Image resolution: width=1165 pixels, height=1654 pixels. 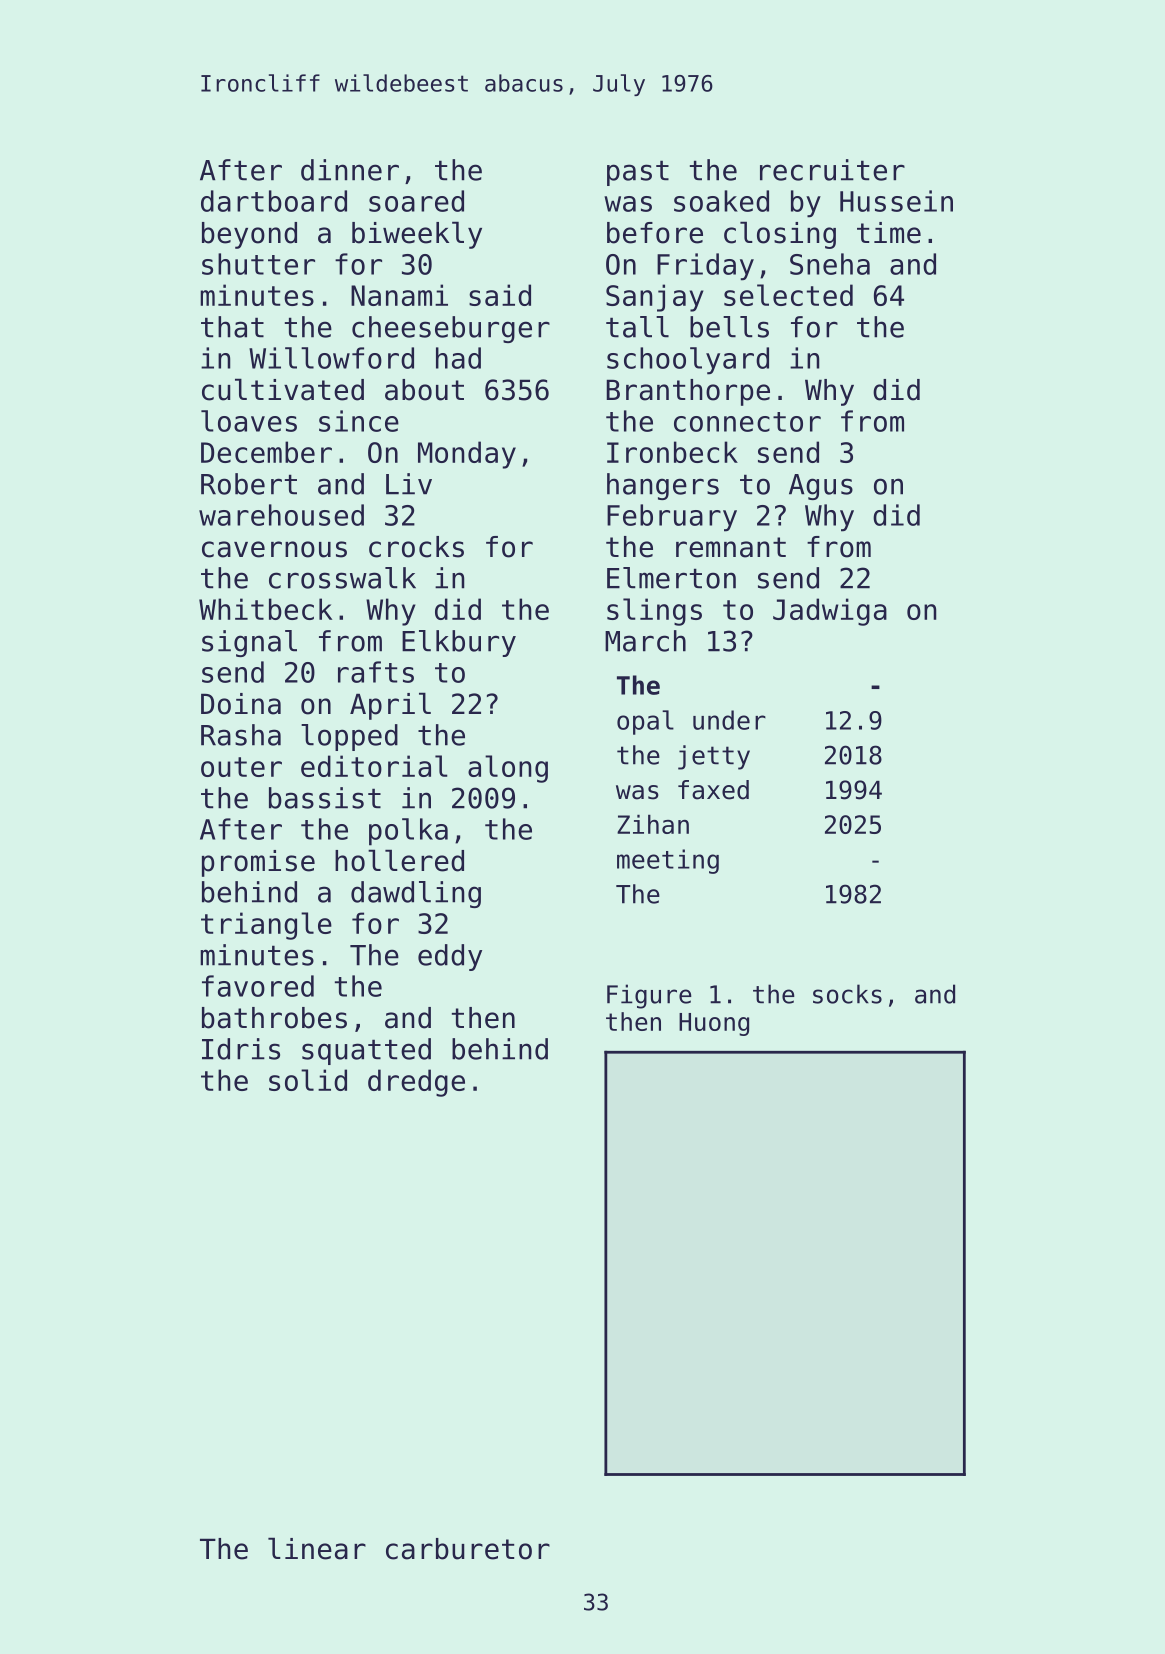 I want to click on past, so click(x=638, y=173).
